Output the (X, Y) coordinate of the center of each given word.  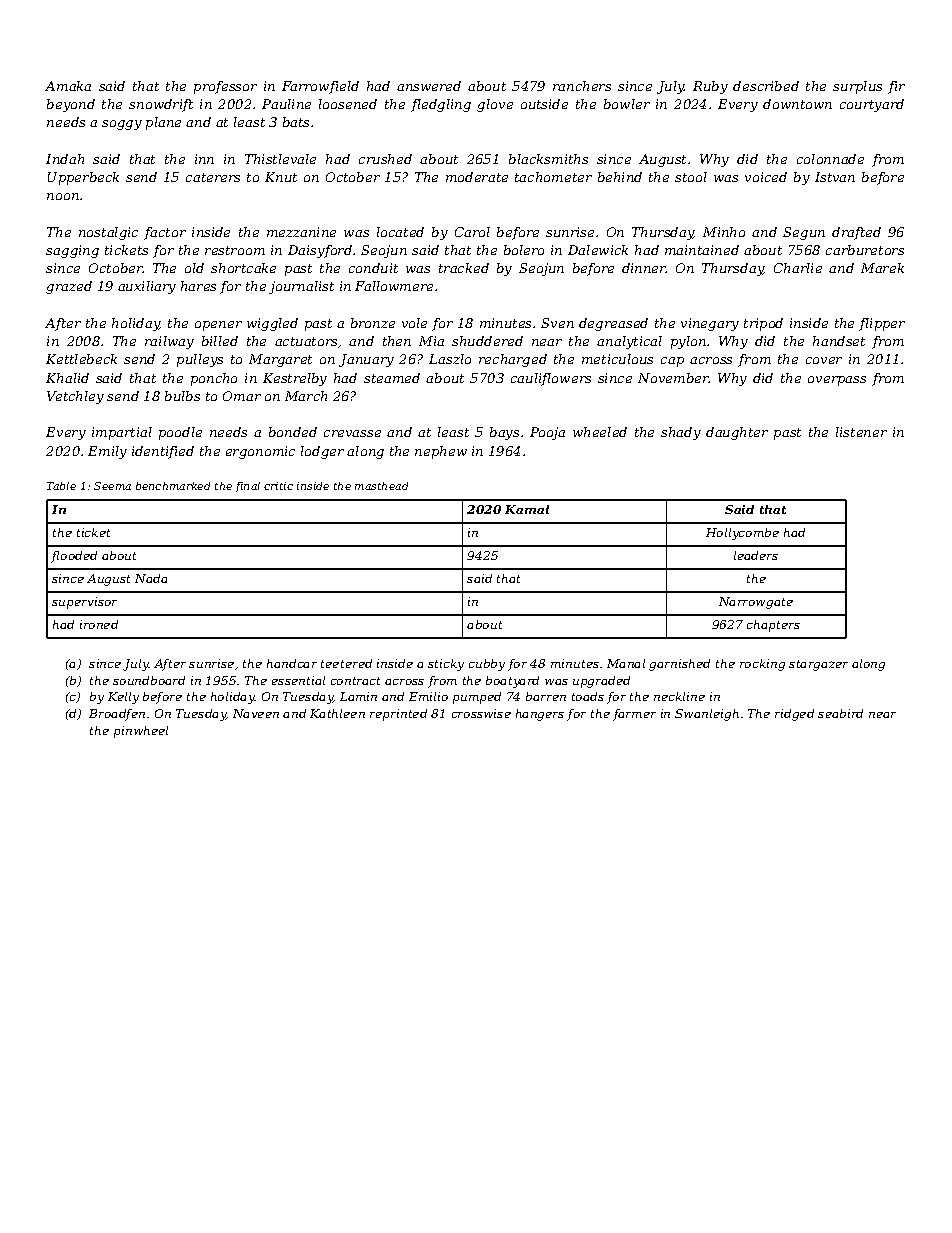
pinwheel (141, 732)
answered (429, 86)
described (766, 86)
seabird (840, 713)
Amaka (68, 86)
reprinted (398, 715)
